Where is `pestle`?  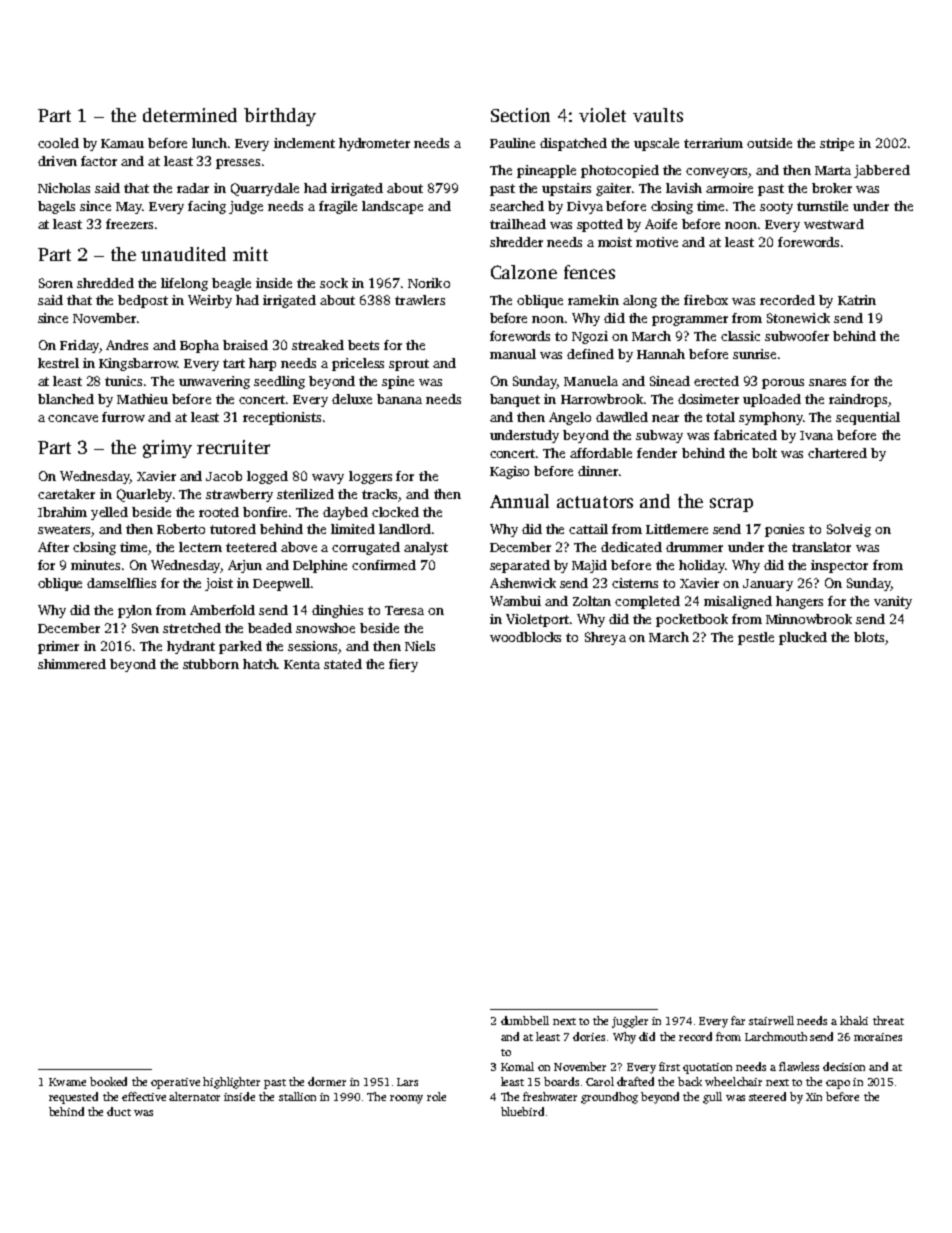
pestle is located at coordinates (756, 638).
